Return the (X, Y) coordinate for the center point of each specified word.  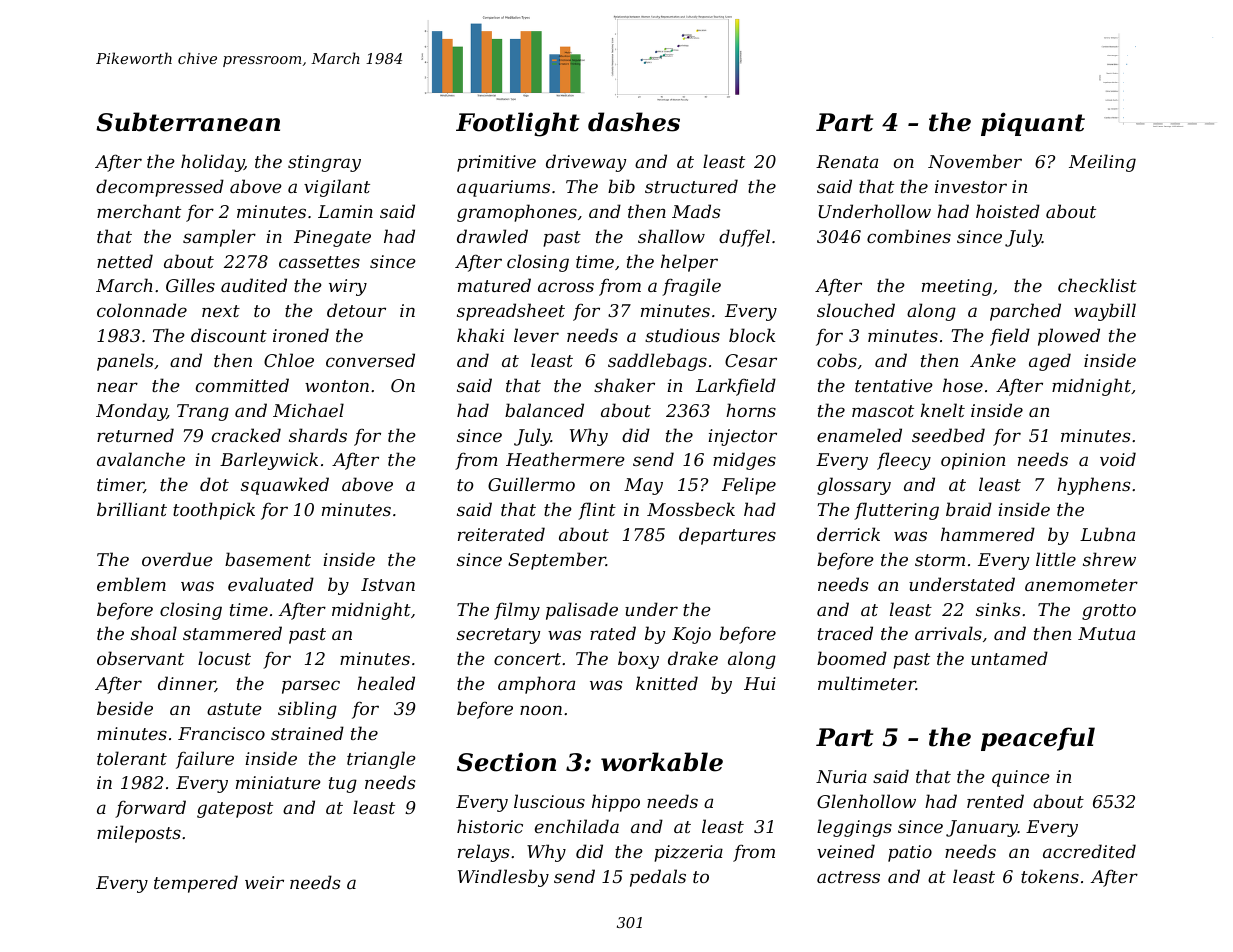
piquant (1033, 124)
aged (1050, 362)
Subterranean (188, 122)
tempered (196, 884)
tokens (1050, 876)
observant (140, 658)
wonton (337, 386)
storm (940, 560)
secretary (498, 636)
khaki (480, 335)
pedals (658, 878)
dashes (634, 122)
